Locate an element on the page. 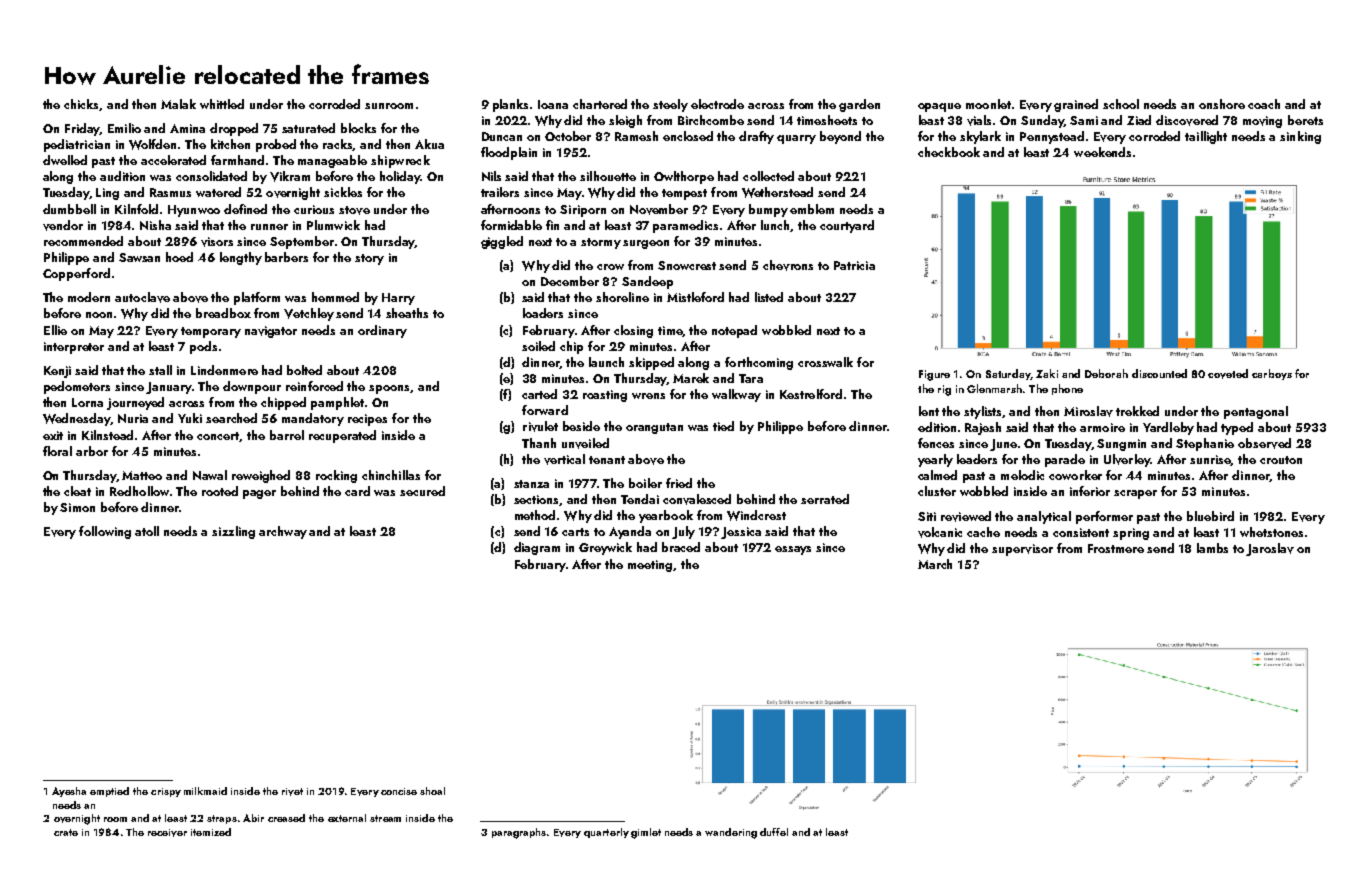 The width and height of the image is (1372, 887). Ziad is located at coordinates (1139, 120).
